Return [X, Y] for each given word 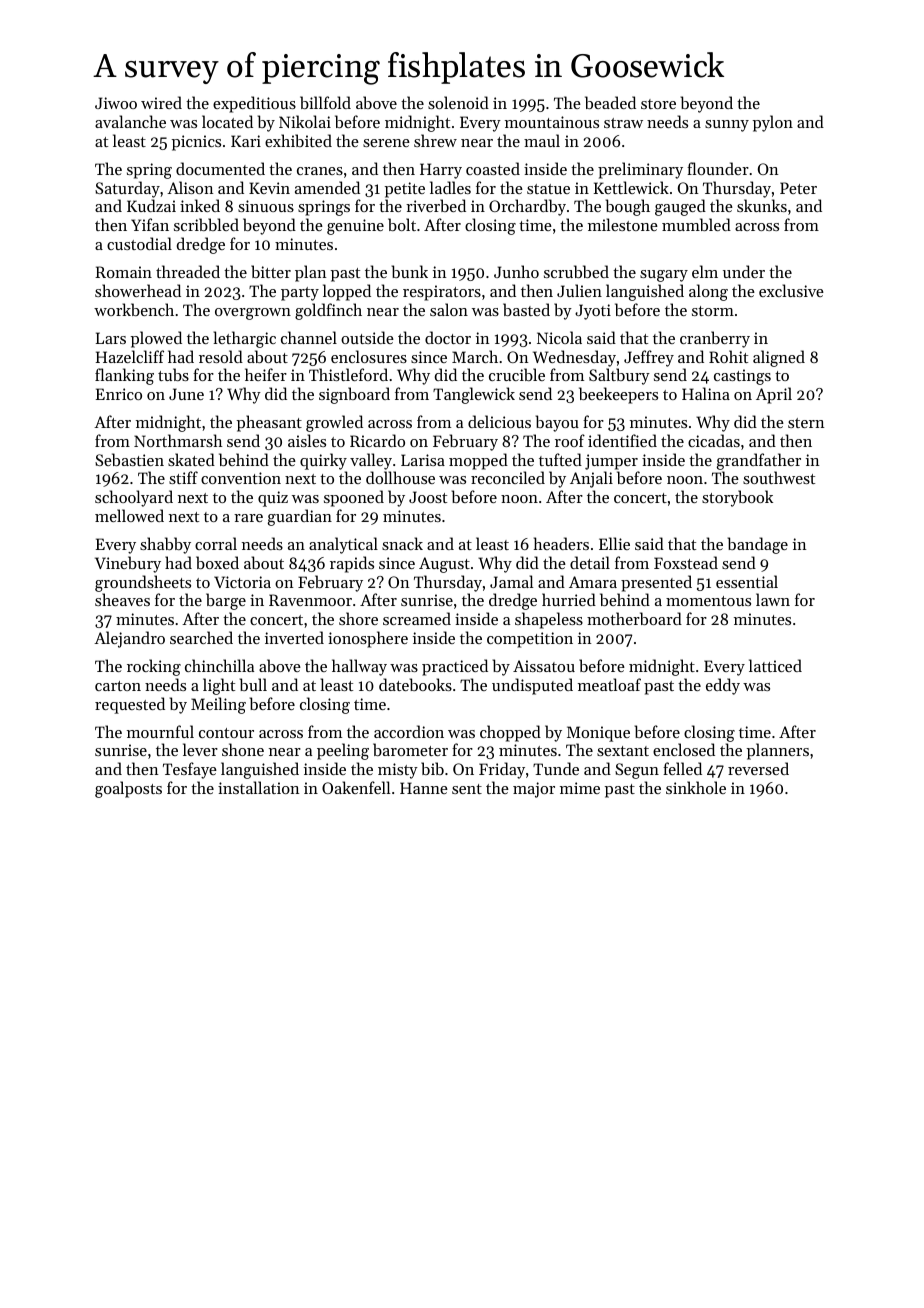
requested [130, 705]
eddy [723, 686]
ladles [450, 187]
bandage [757, 545]
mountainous [552, 122]
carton [118, 686]
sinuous [266, 206]
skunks [762, 205]
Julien [579, 290]
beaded [610, 102]
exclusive [791, 290]
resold [221, 356]
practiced [455, 667]
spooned [354, 498]
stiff [183, 477]
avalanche [130, 121]
